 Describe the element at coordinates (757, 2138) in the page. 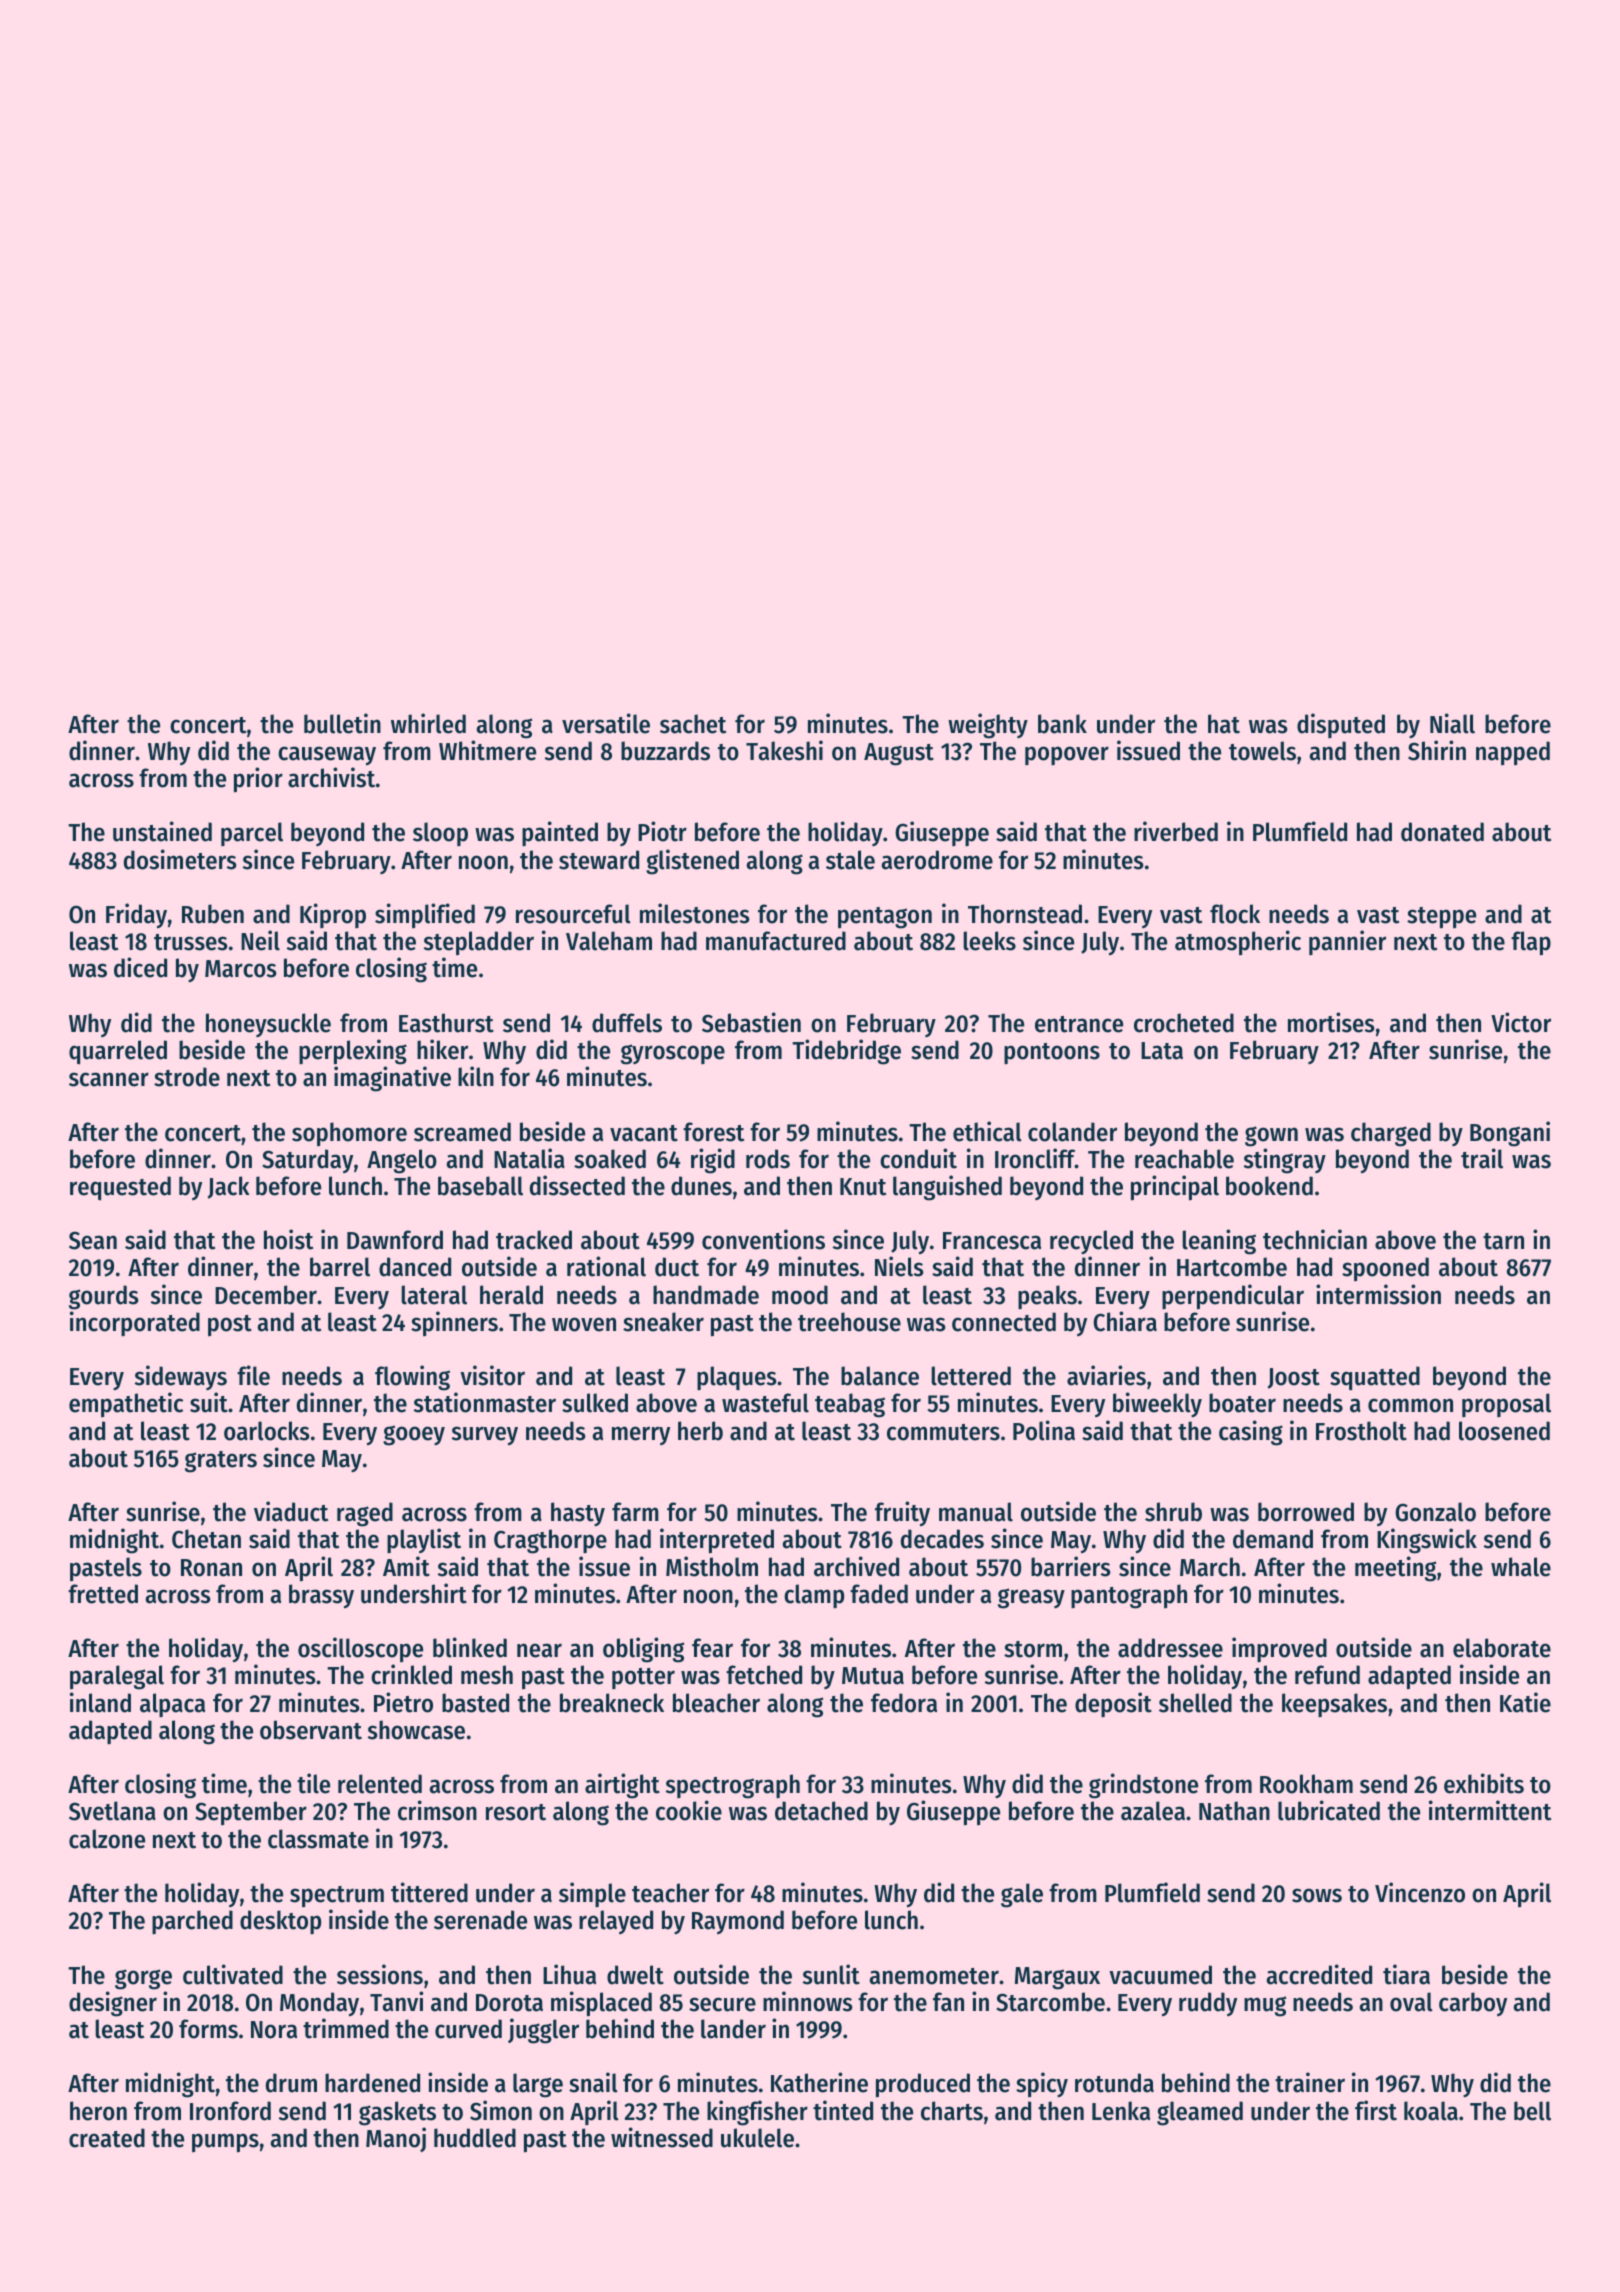

I see `ukulele` at that location.
